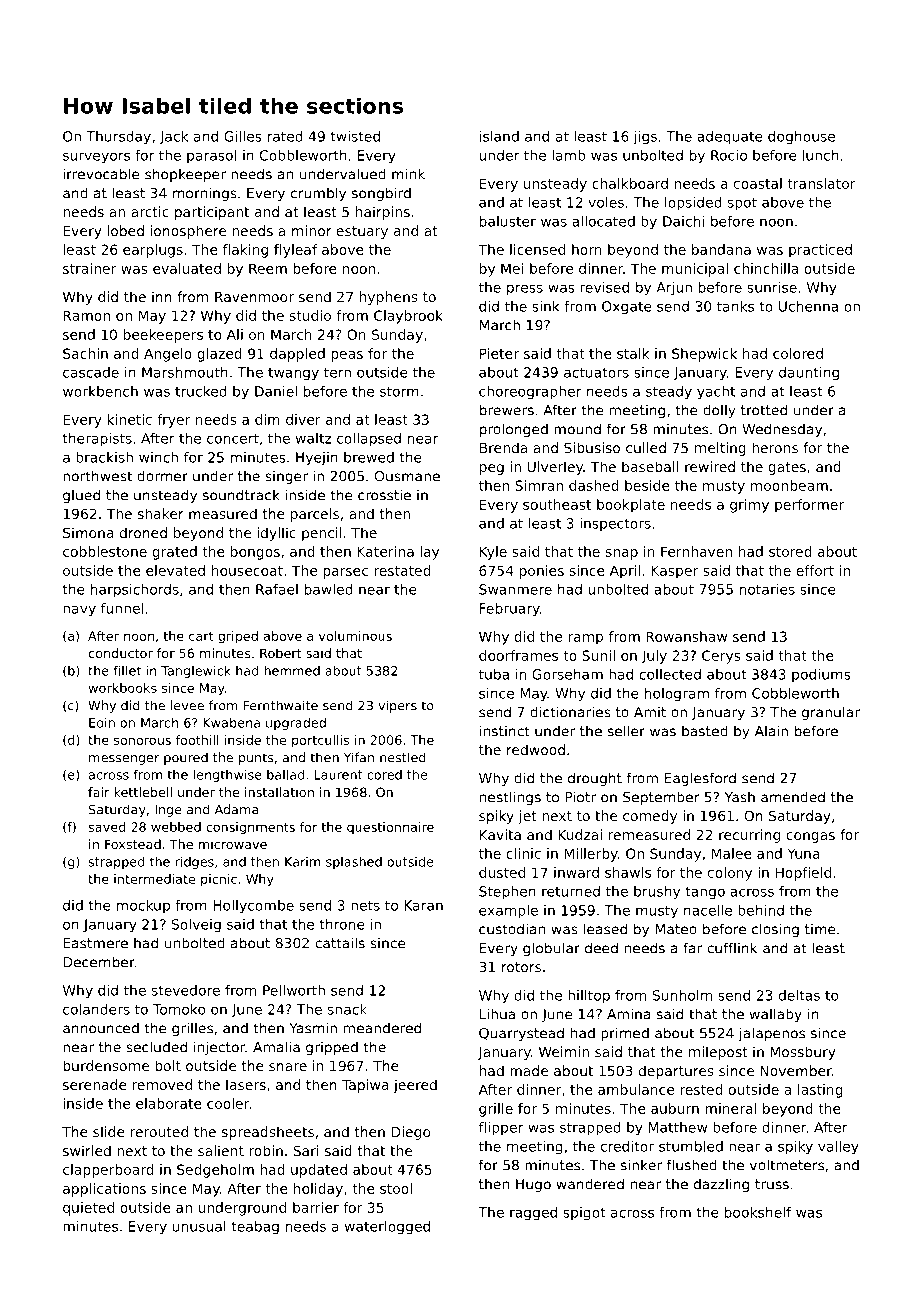  What do you see at coordinates (645, 138) in the screenshot?
I see `jigs` at bounding box center [645, 138].
